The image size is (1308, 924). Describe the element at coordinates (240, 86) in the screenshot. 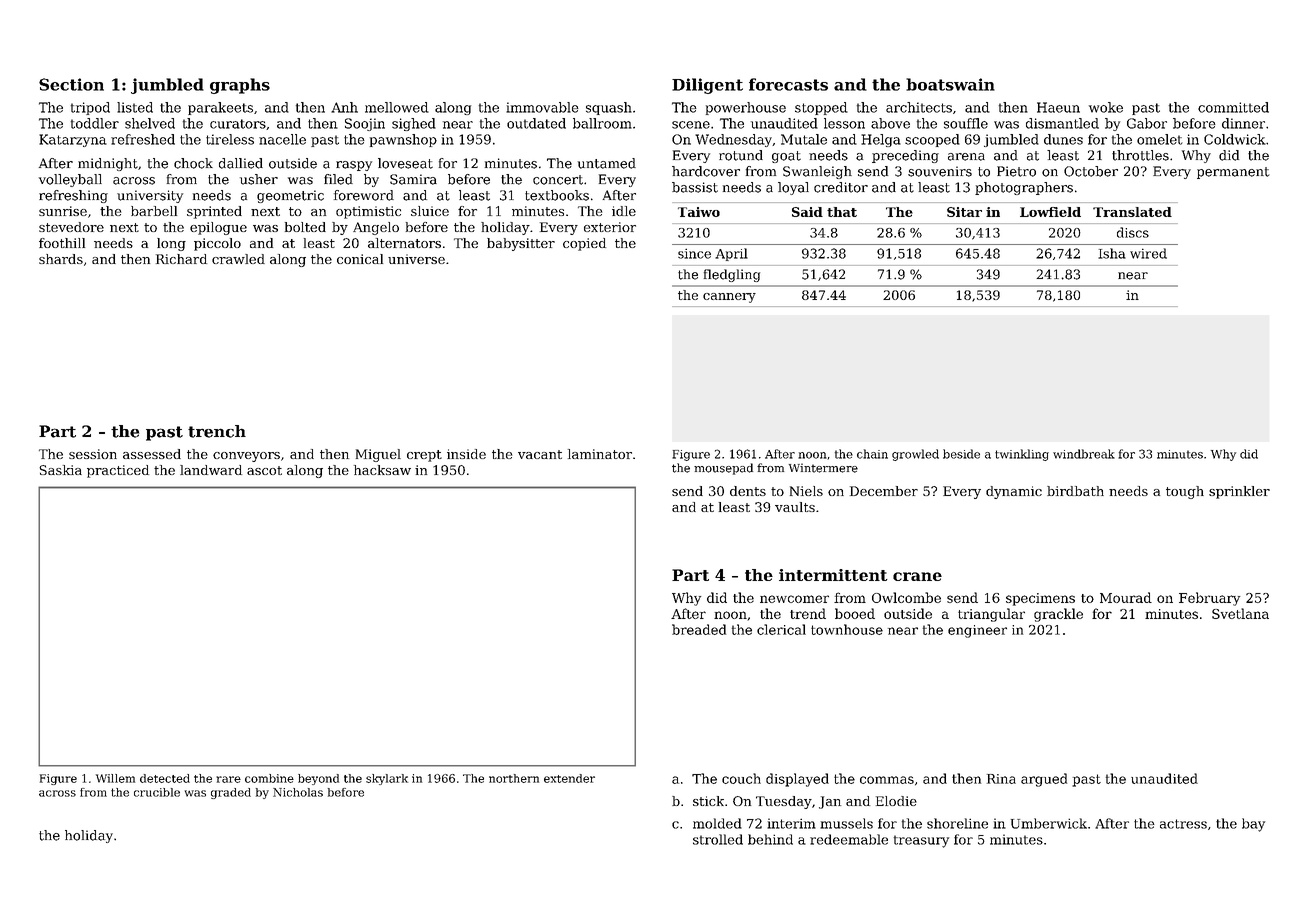

I see `graphs` at that location.
